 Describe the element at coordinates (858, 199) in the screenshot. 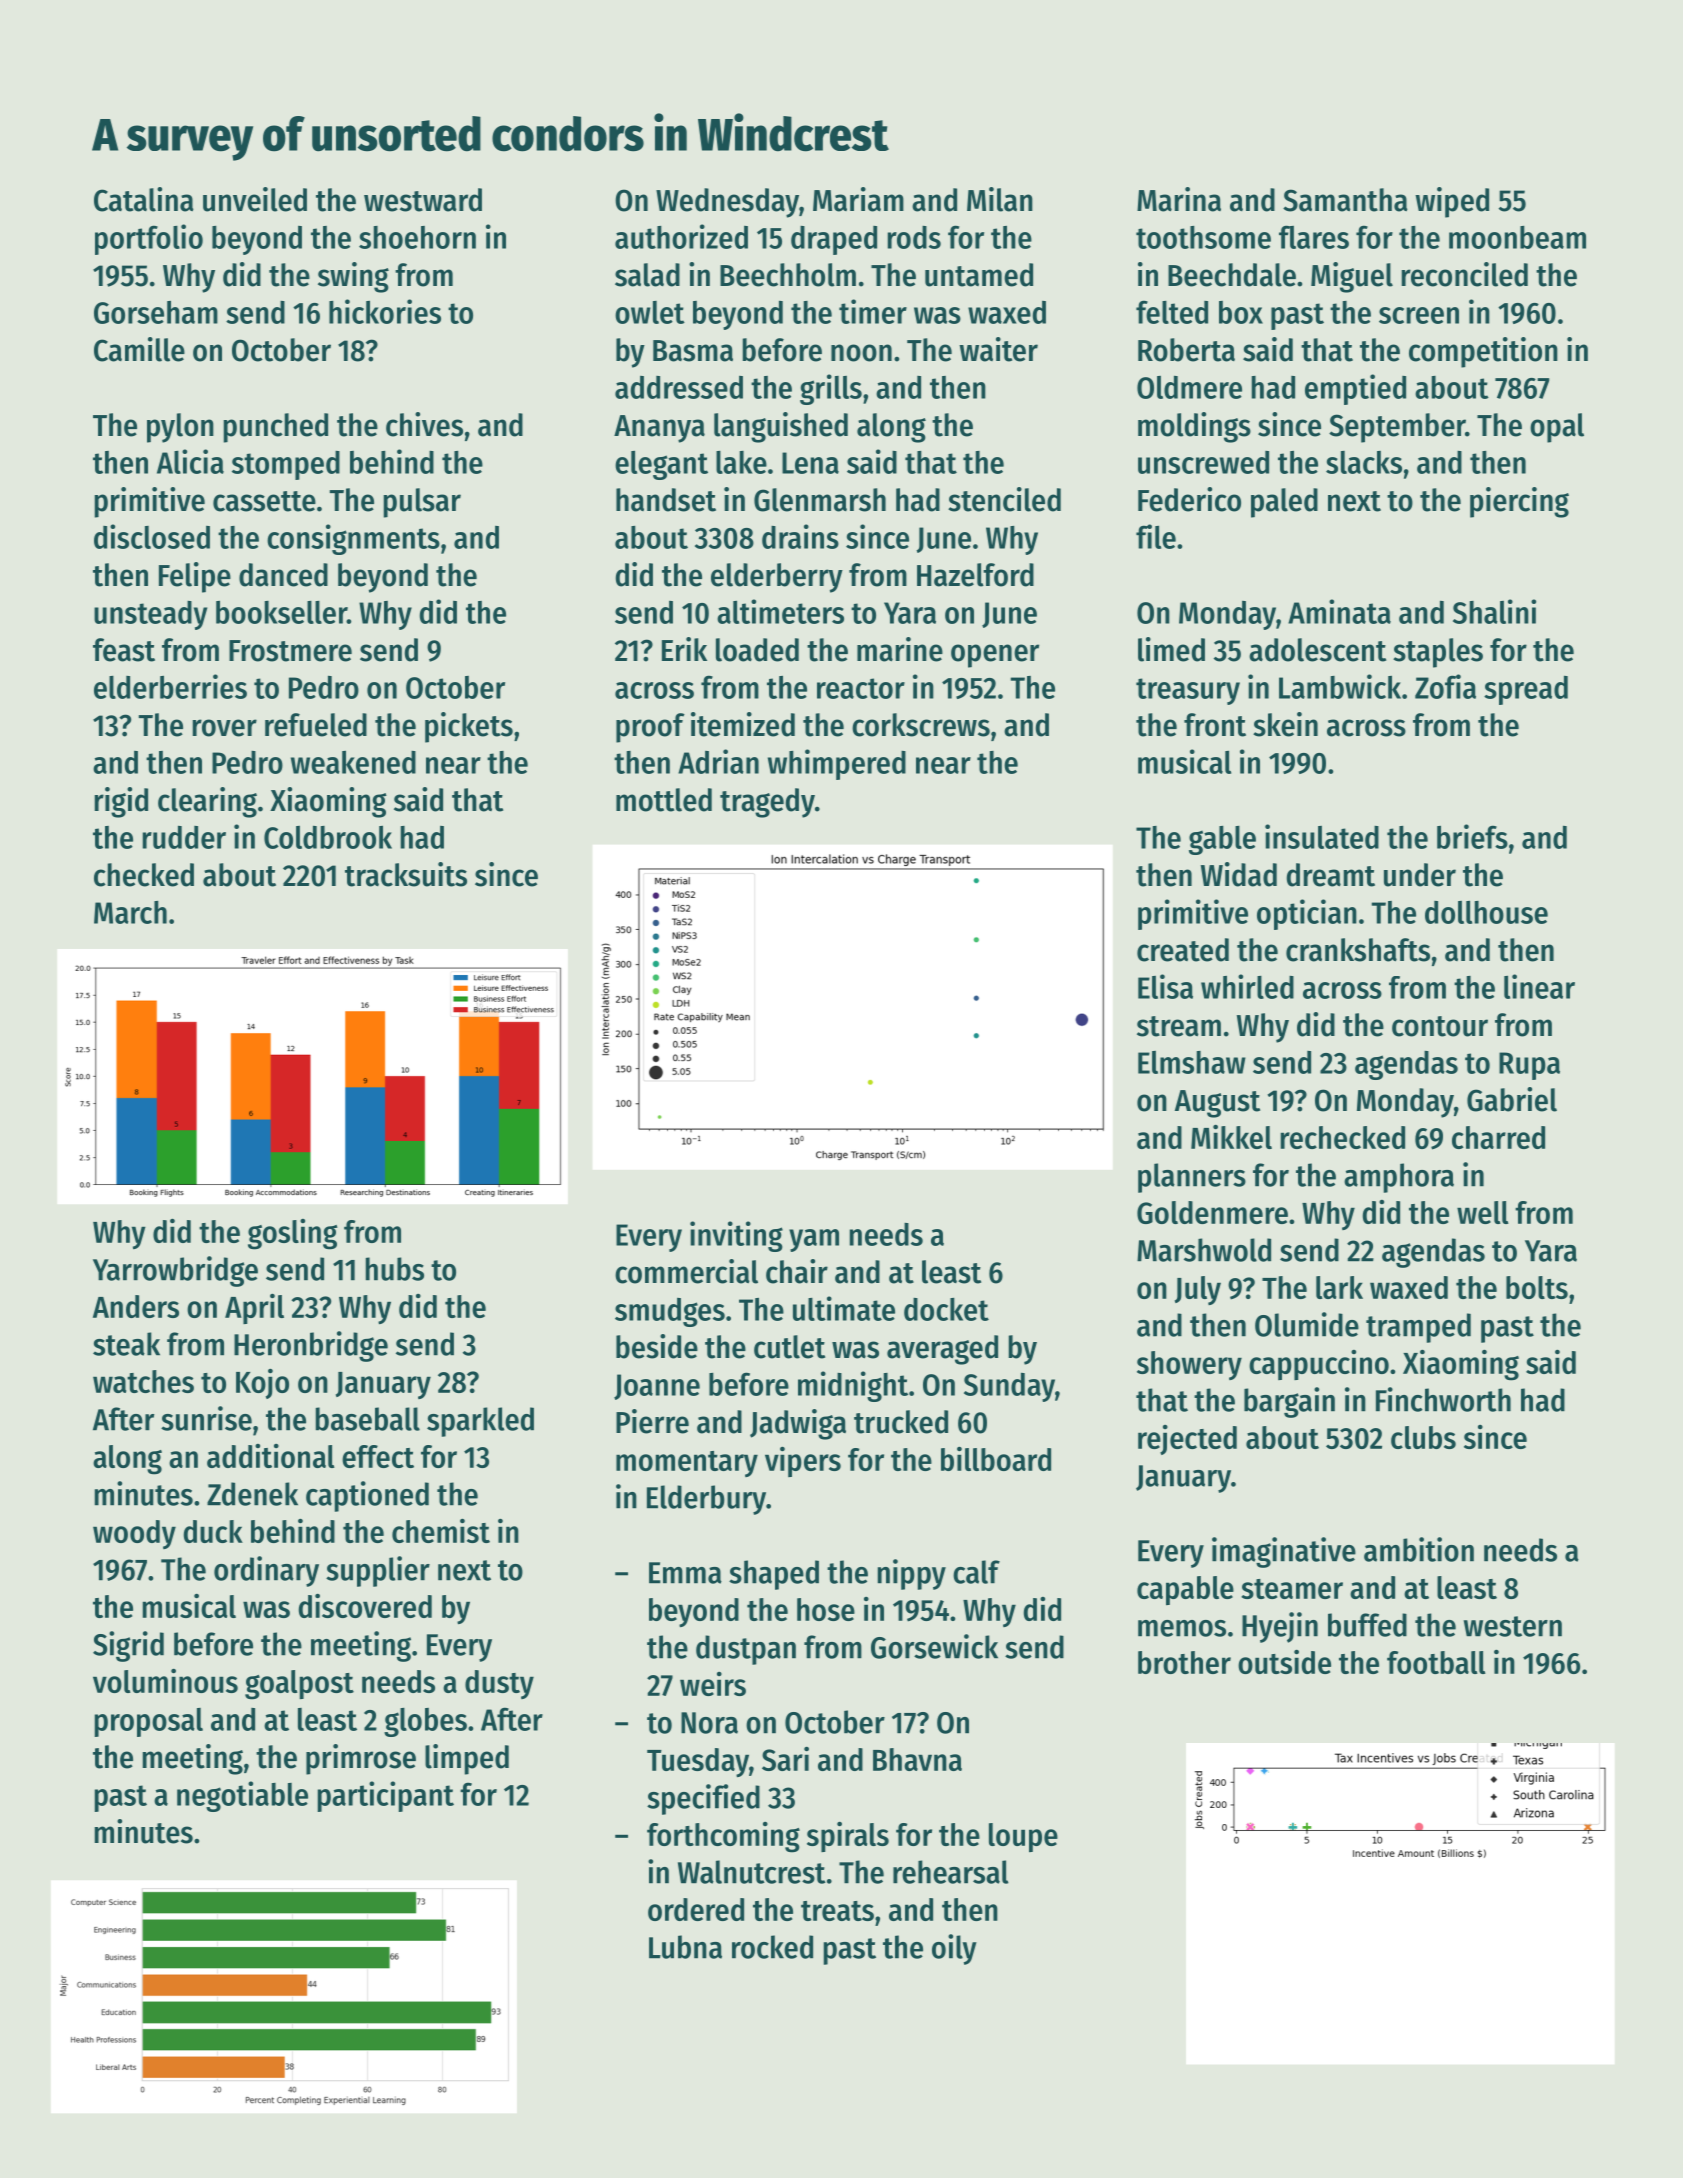

I see `Mariam` at that location.
